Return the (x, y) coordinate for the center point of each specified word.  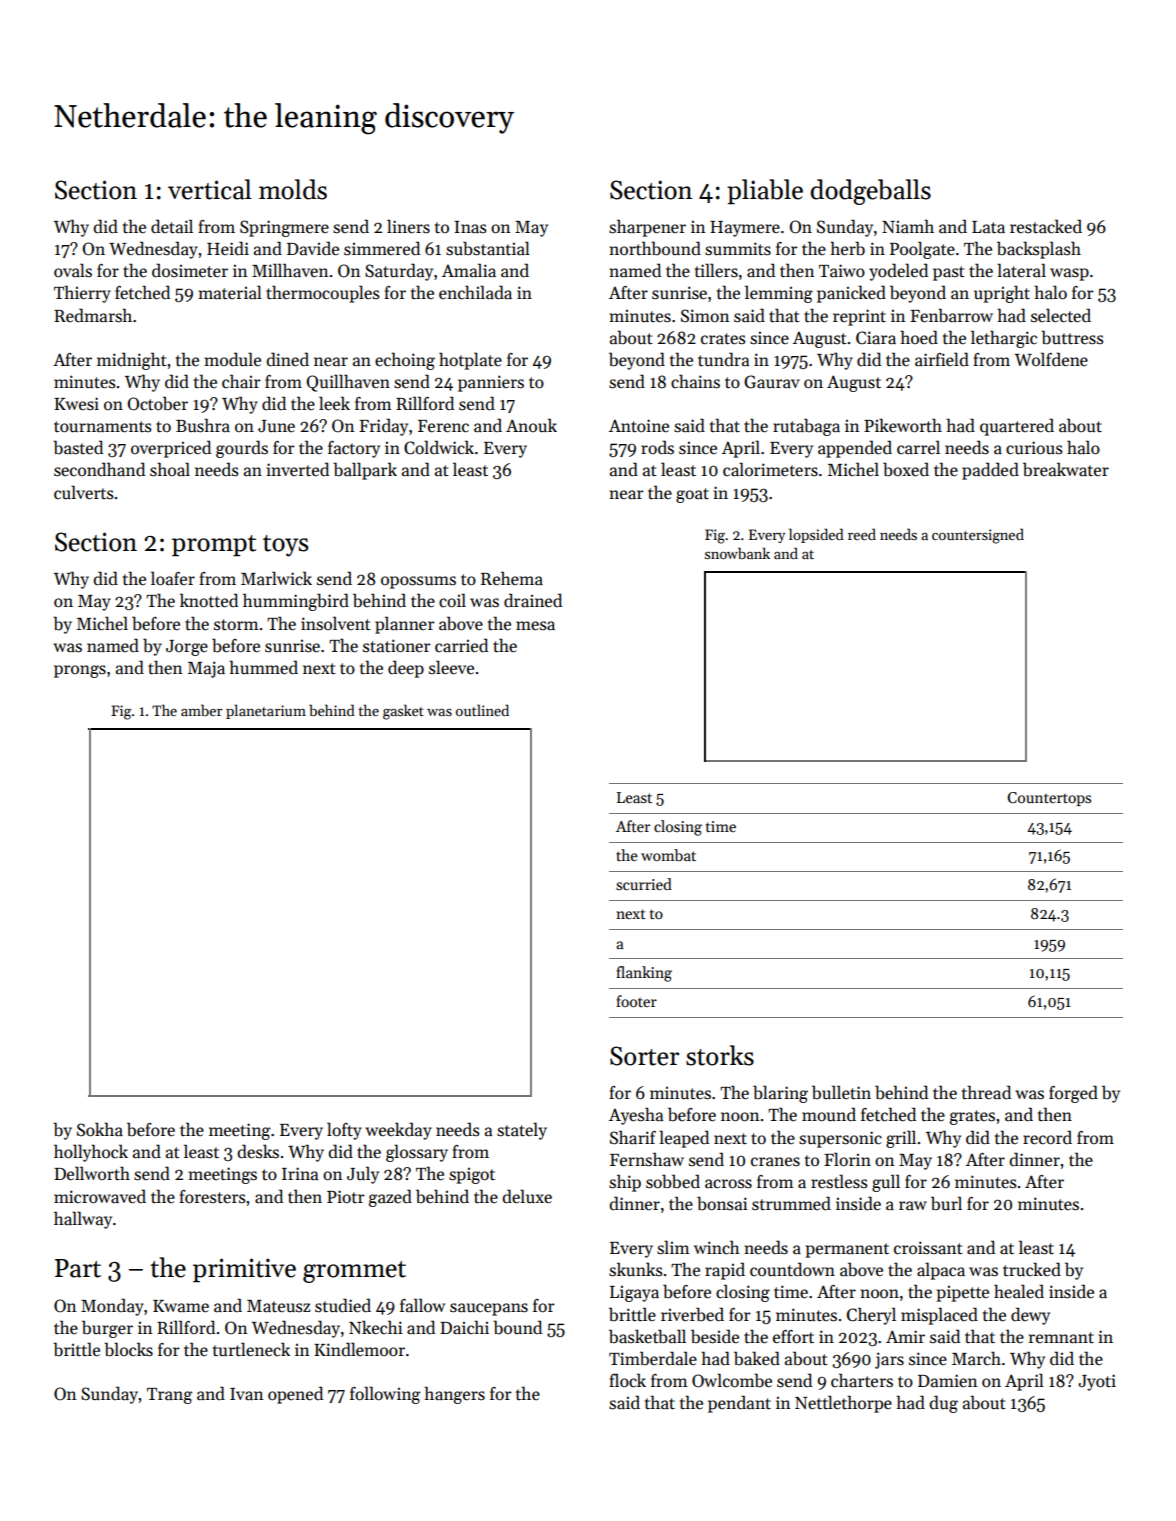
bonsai (722, 1203)
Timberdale (653, 1358)
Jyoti (1097, 1382)
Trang (169, 1396)
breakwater (1066, 469)
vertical (210, 189)
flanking (644, 974)
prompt (214, 545)
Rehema (512, 578)
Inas (470, 227)
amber (201, 710)
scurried (644, 884)
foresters (212, 1197)
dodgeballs (871, 192)
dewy (1030, 1316)
